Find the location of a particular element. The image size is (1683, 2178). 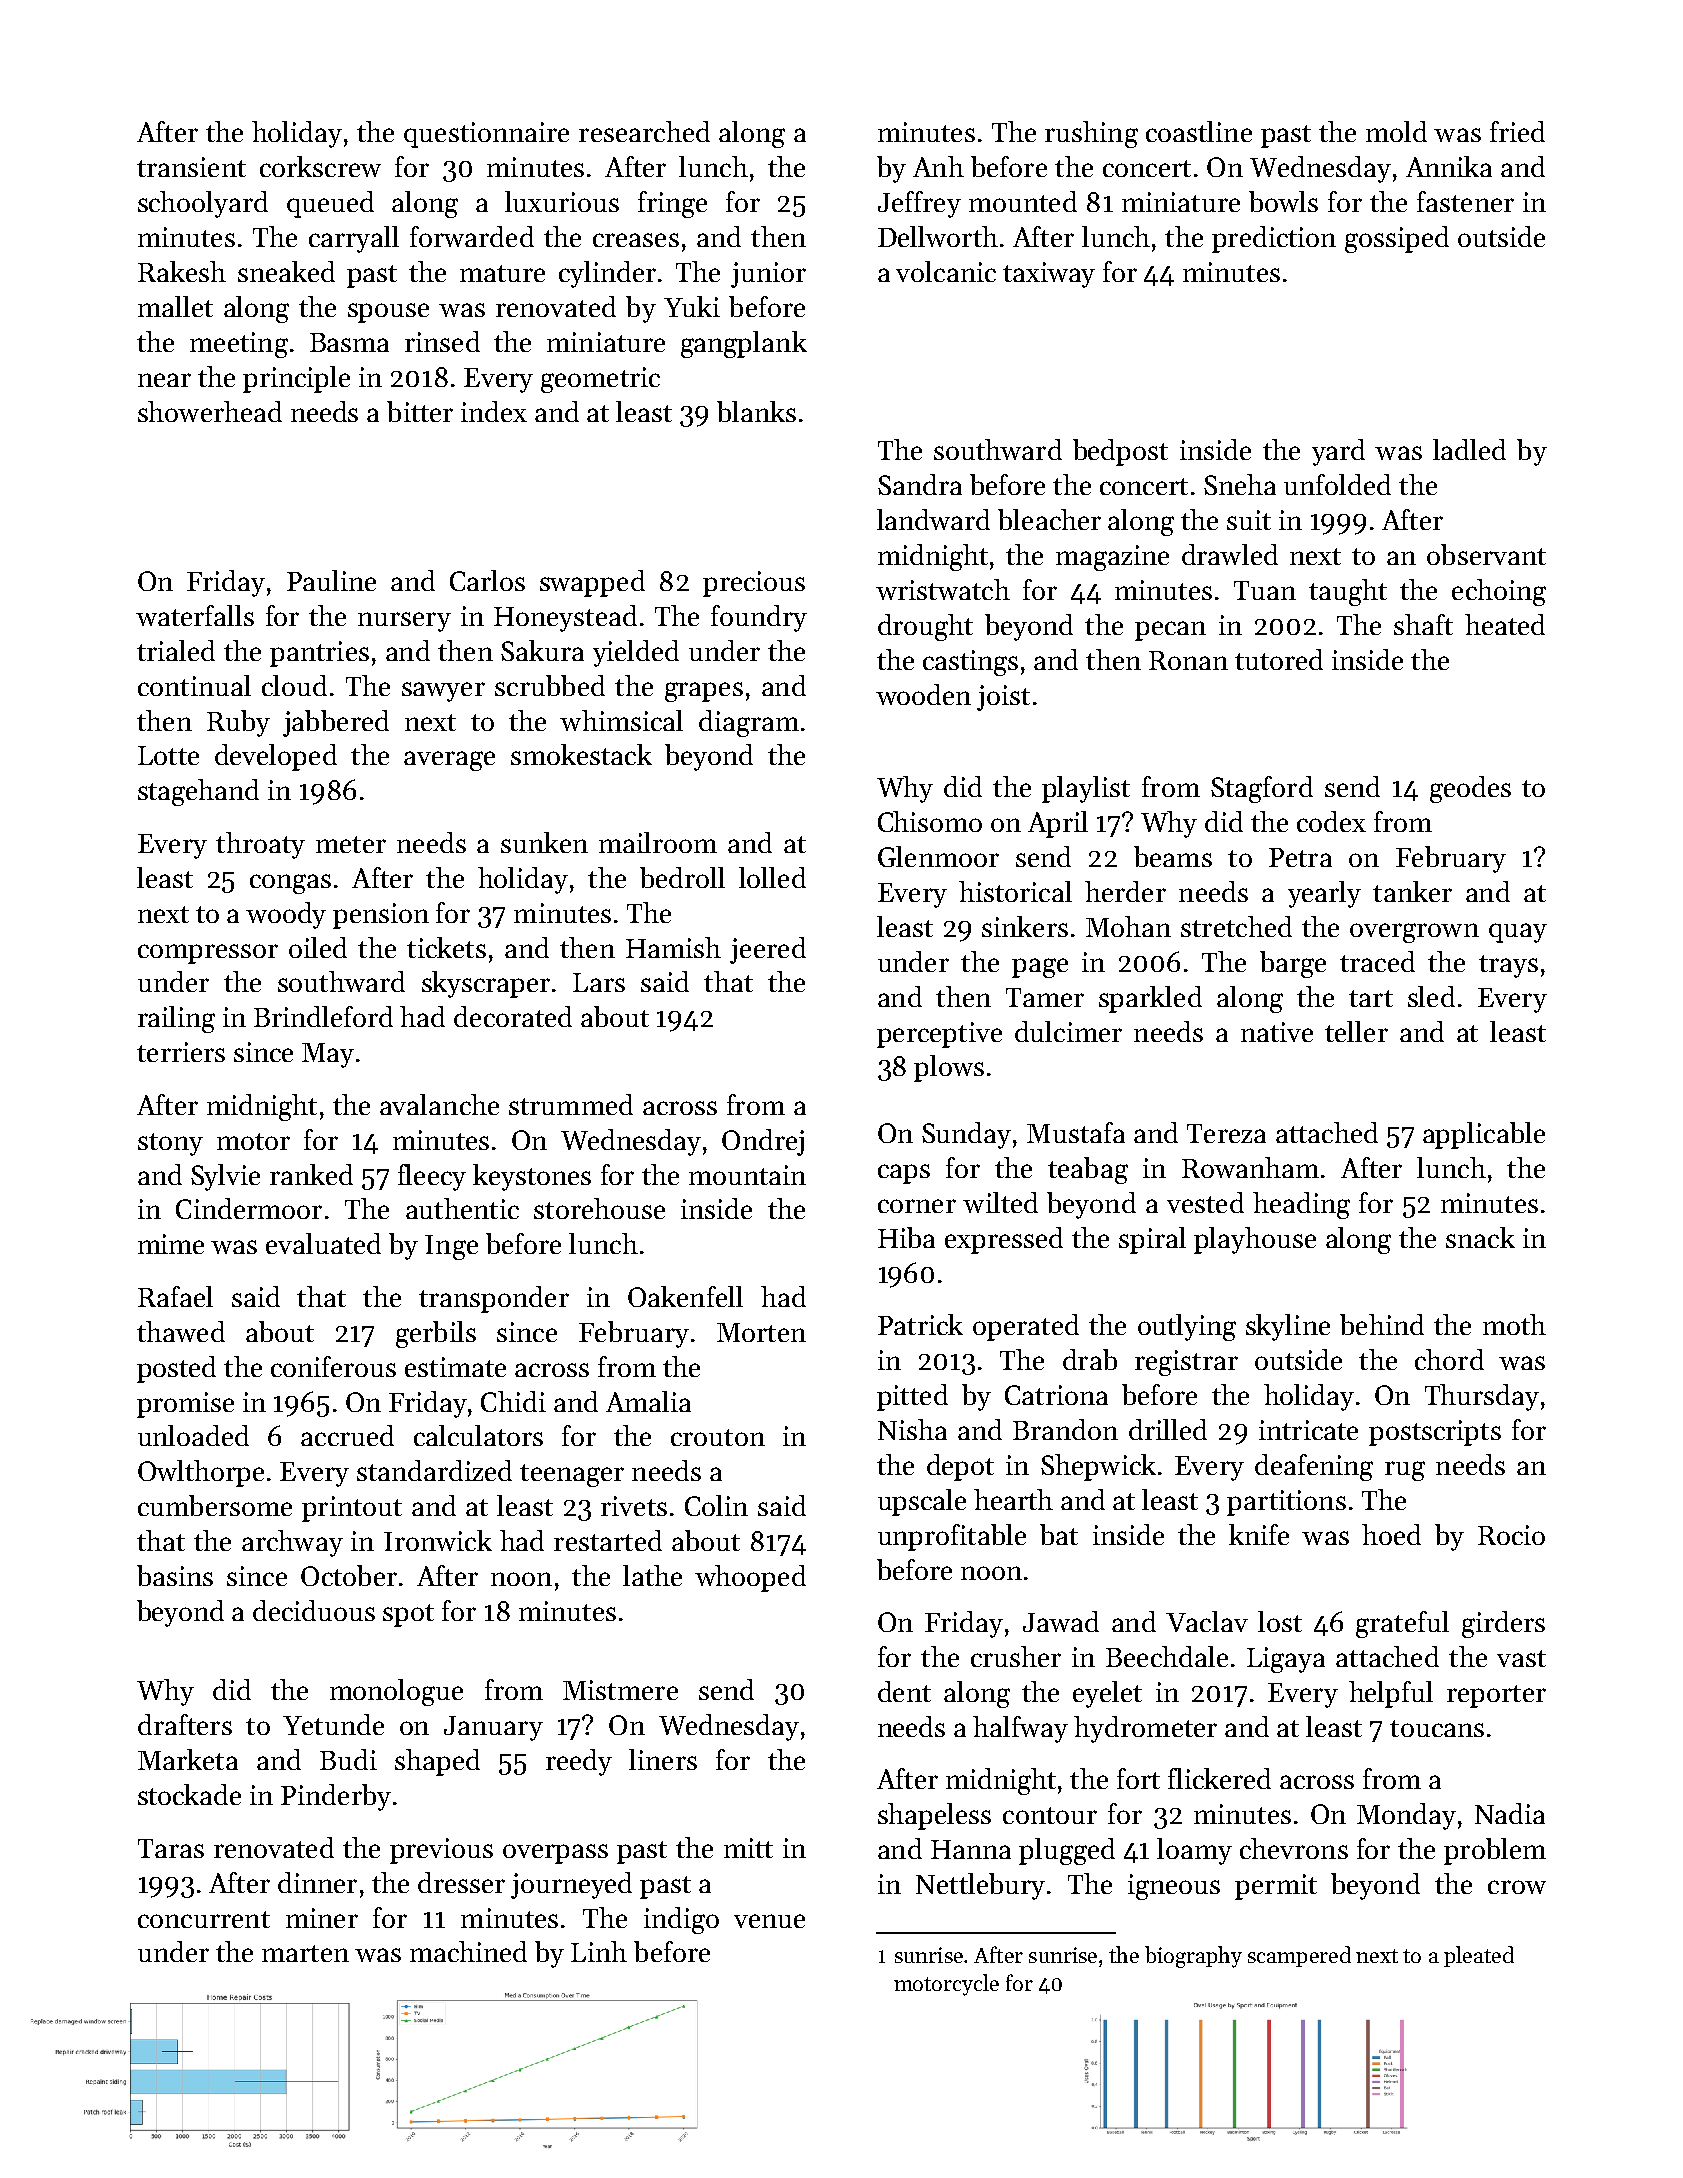

developed is located at coordinates (276, 757).
